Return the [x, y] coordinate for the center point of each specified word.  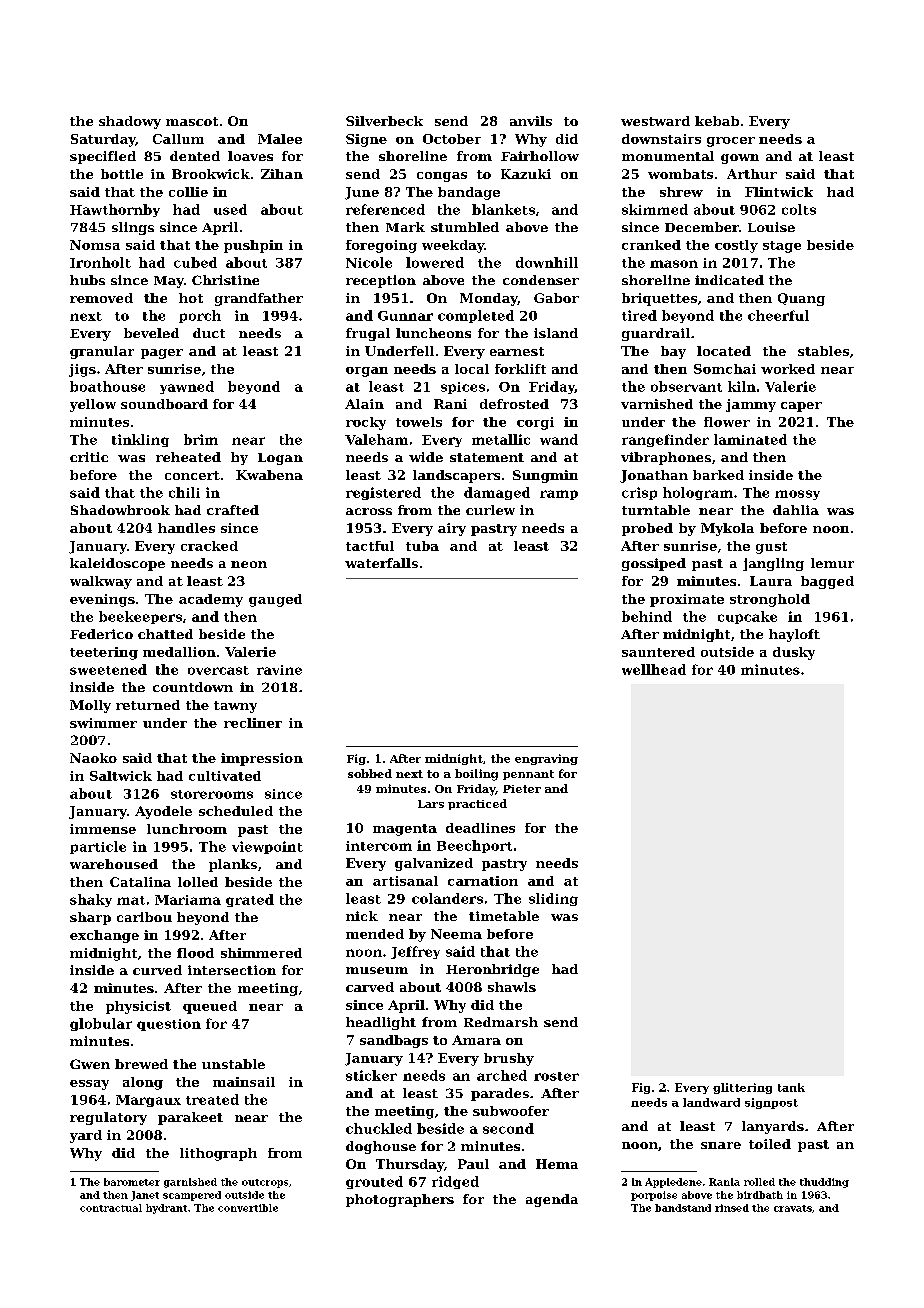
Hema [557, 1164]
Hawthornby [115, 210]
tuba [422, 546]
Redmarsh [501, 1022]
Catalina [140, 882]
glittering [742, 1088]
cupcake [747, 617]
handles [186, 528]
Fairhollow [540, 156]
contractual [111, 1208]
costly [736, 246]
